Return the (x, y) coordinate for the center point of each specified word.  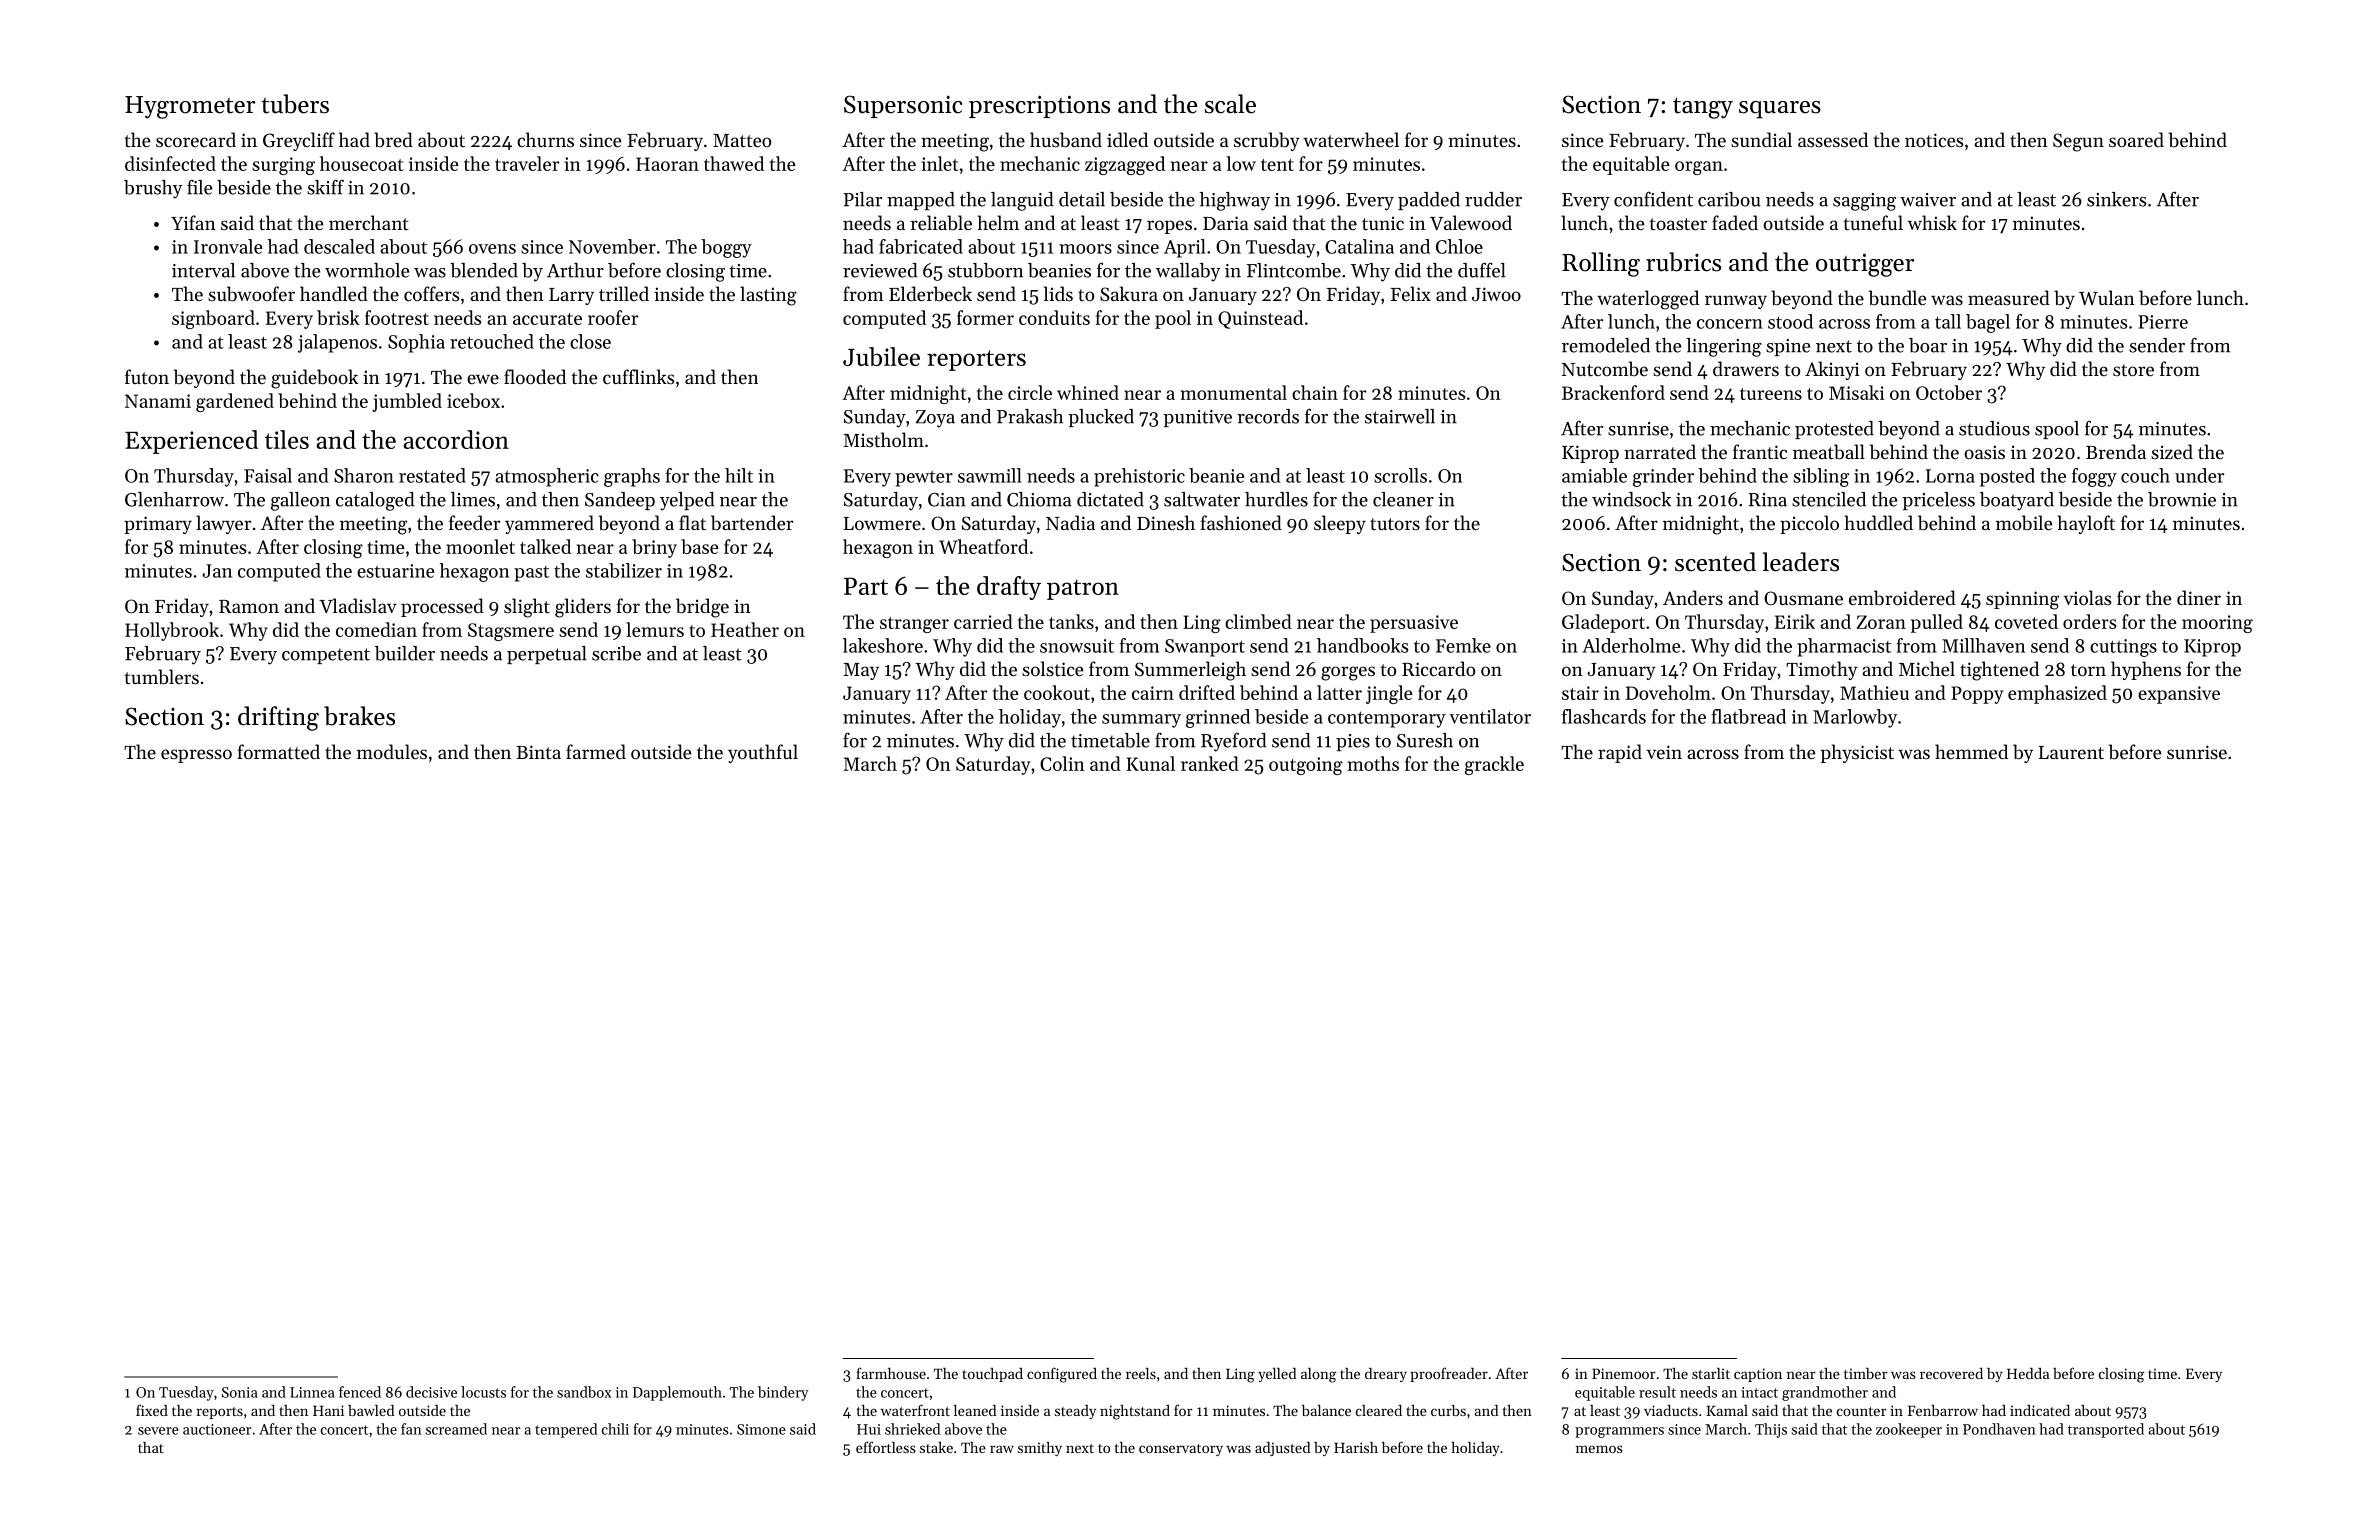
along (1319, 1375)
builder (405, 653)
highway (1235, 201)
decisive (431, 1392)
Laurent (2071, 752)
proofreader (1449, 1374)
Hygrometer (190, 107)
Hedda (2028, 1373)
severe (158, 1431)
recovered (1951, 1373)
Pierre (2163, 322)
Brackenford (1613, 392)
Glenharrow (174, 499)
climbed (1258, 621)
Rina (1768, 500)
